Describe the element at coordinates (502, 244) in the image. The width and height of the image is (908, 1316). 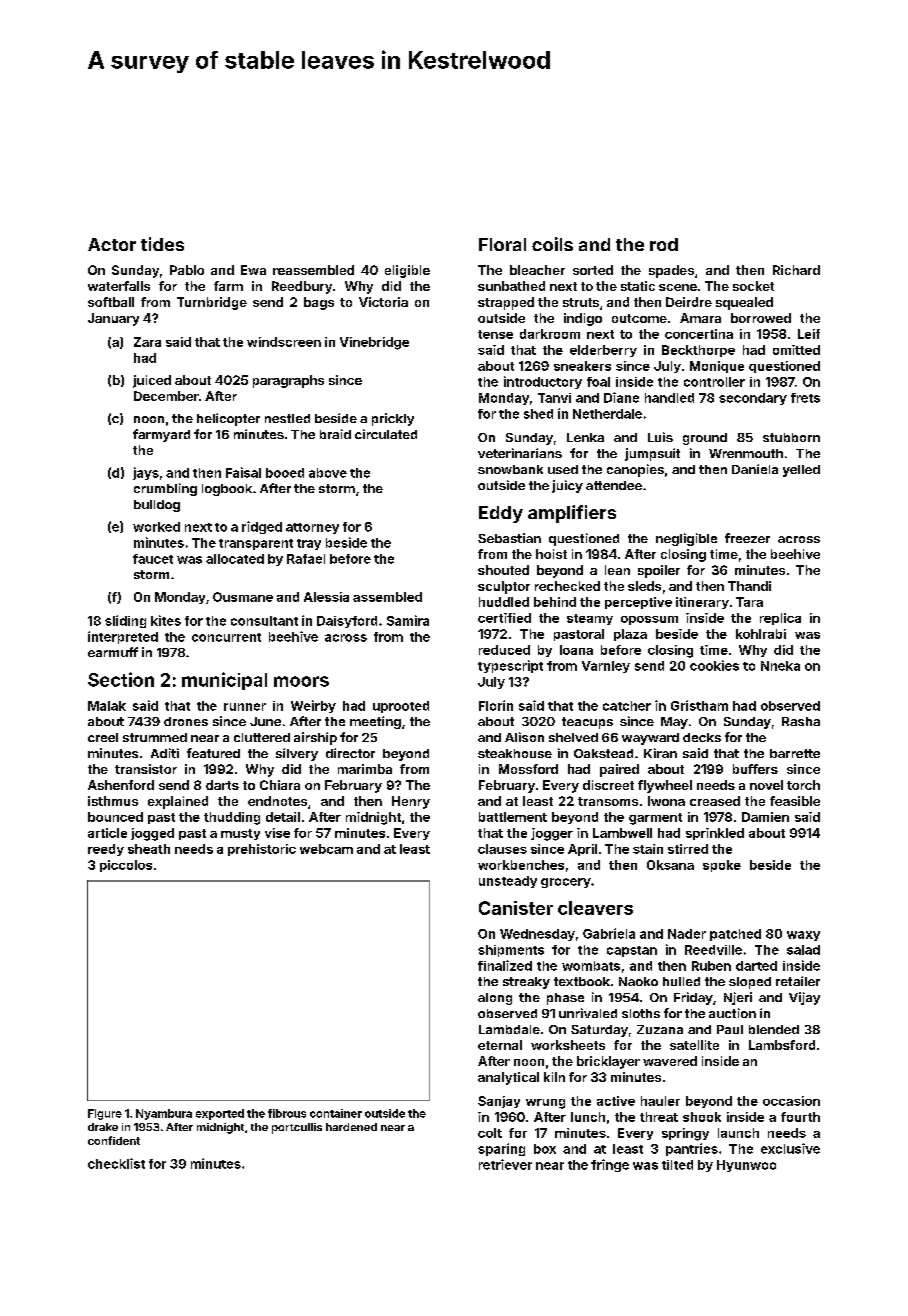
I see `Floral` at that location.
